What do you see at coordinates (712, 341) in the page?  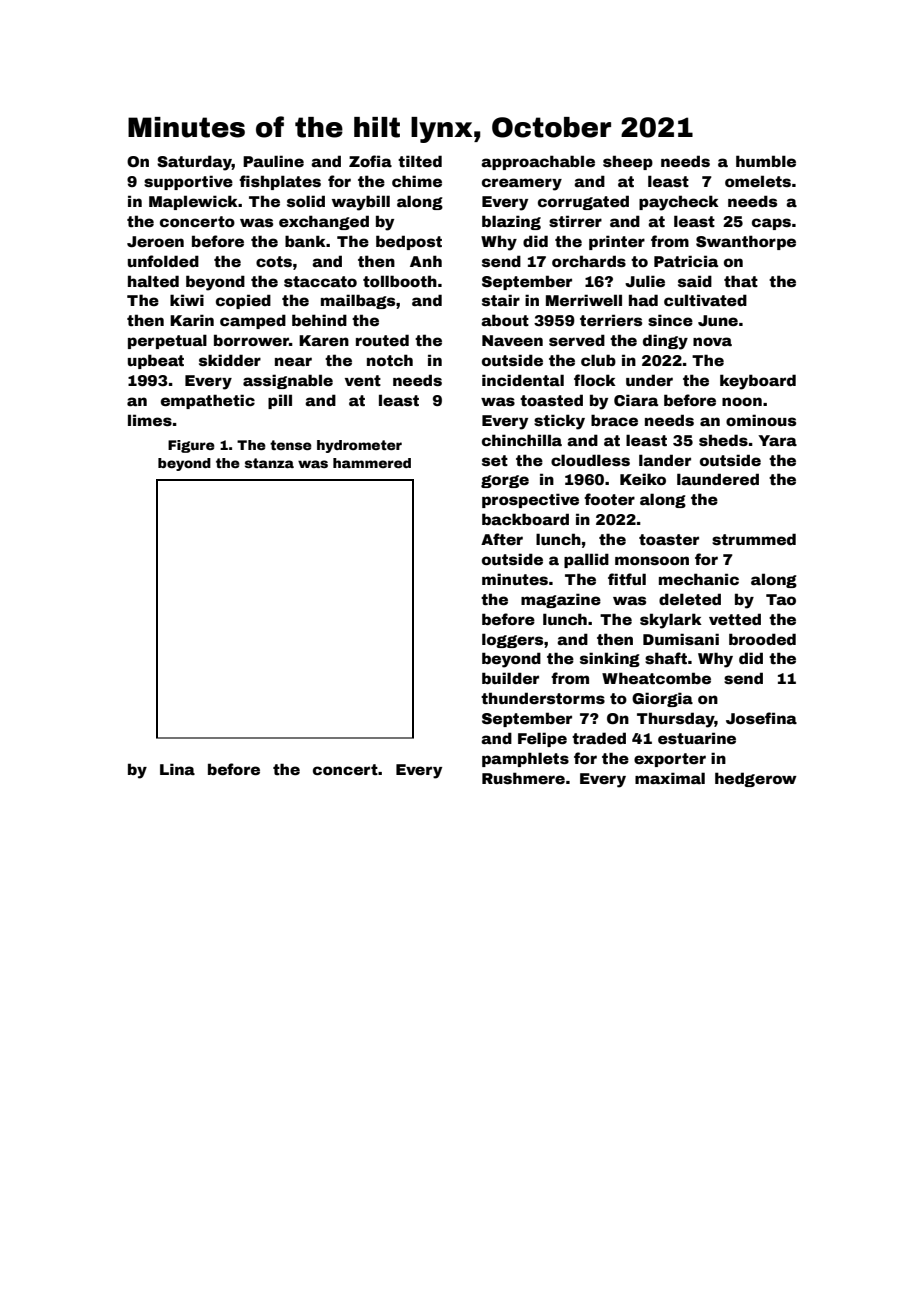 I see `nova` at bounding box center [712, 341].
